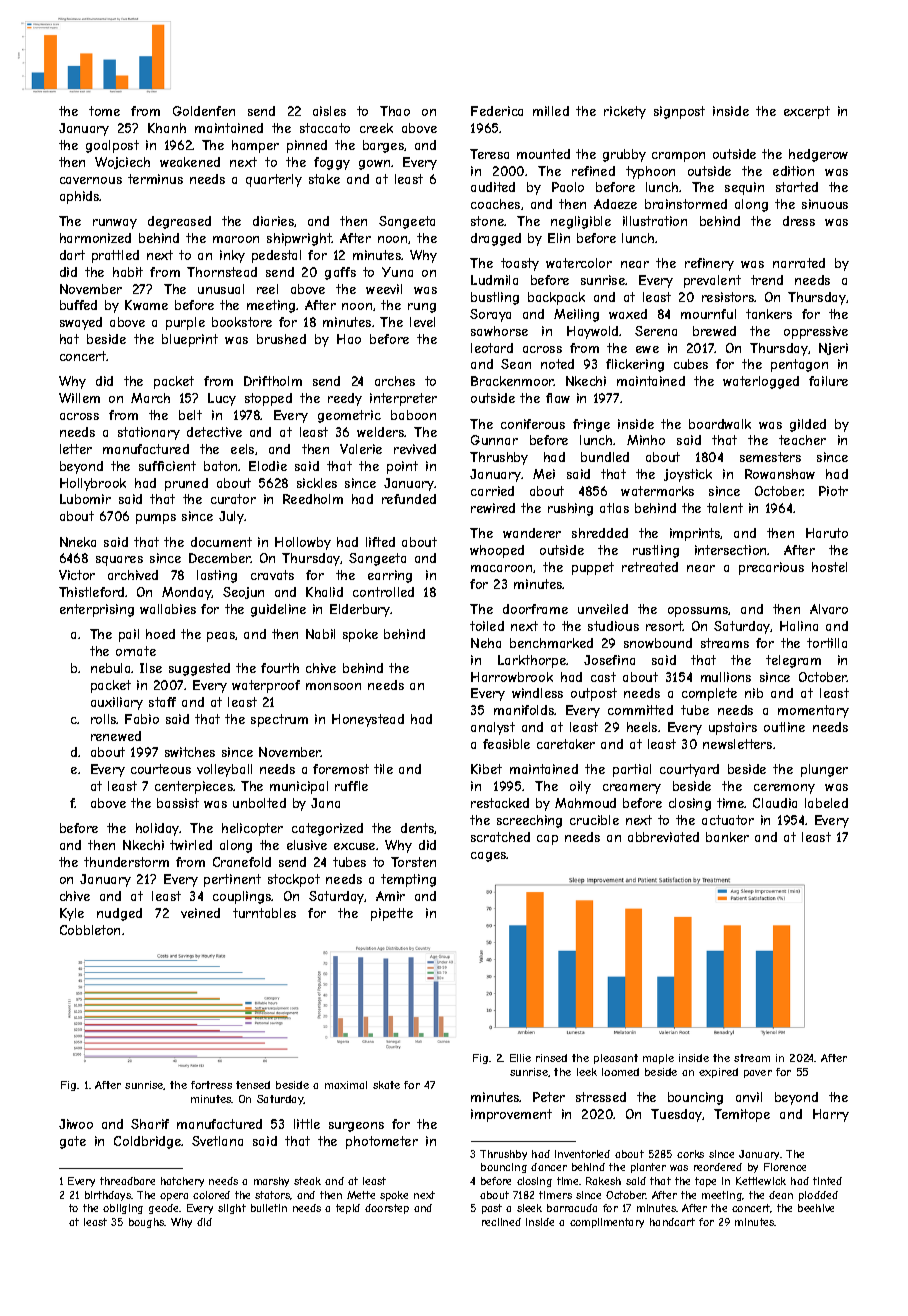 The height and width of the screenshot is (1316, 908). I want to click on dart, so click(72, 255).
